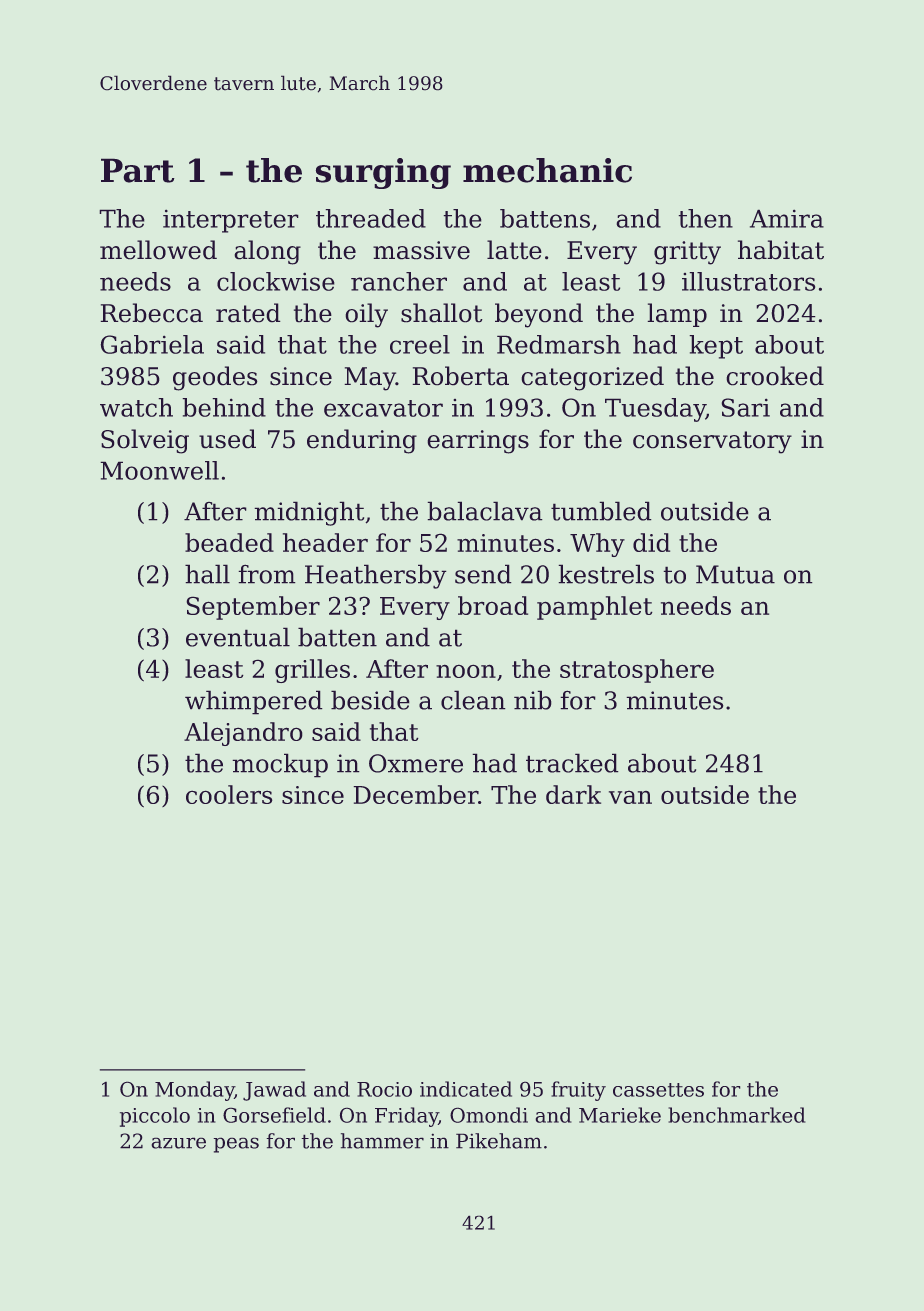 The image size is (924, 1311). Describe the element at coordinates (712, 442) in the screenshot. I see `conservatory` at that location.
